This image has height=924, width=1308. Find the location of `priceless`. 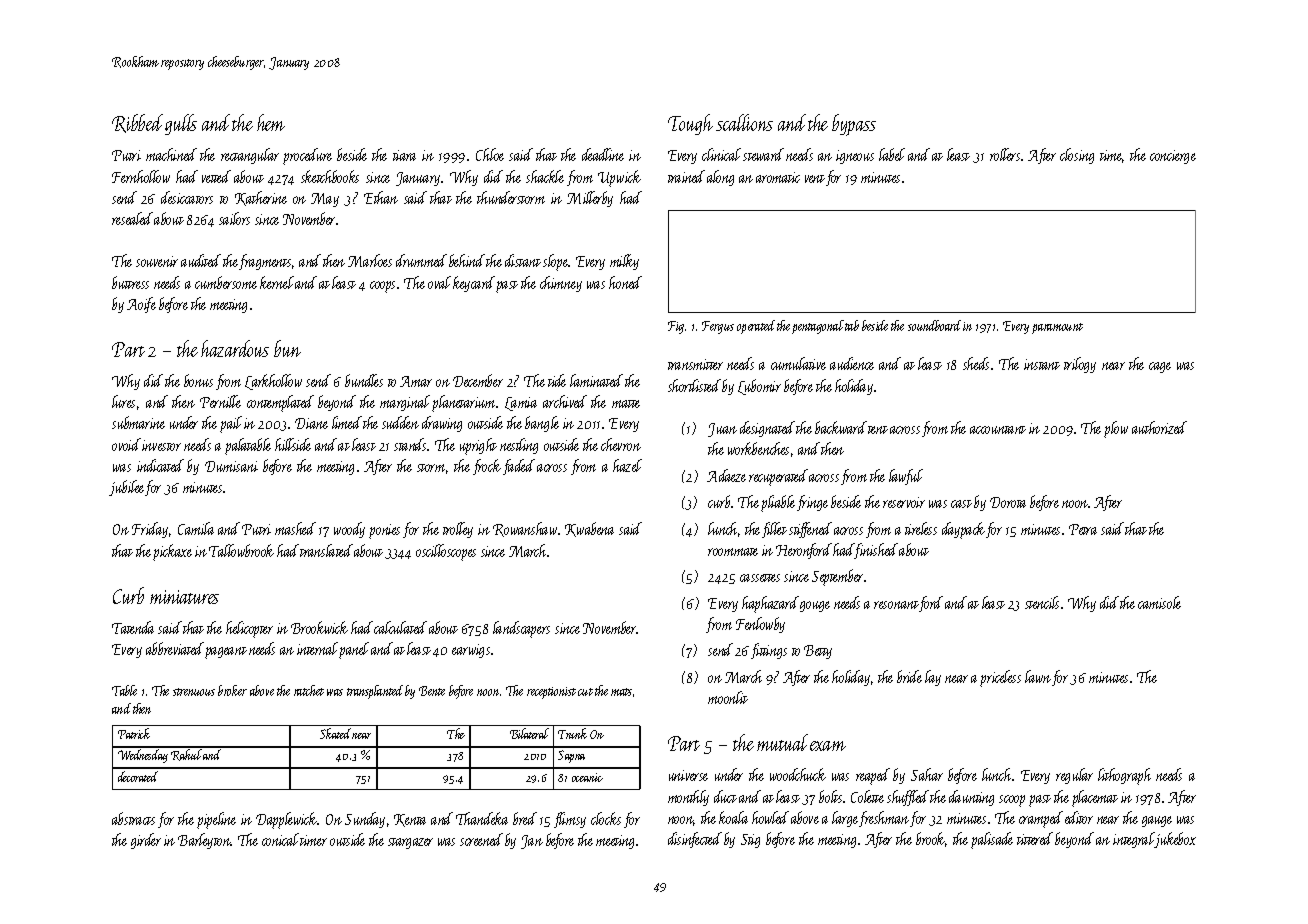

priceless is located at coordinates (1000, 678).
